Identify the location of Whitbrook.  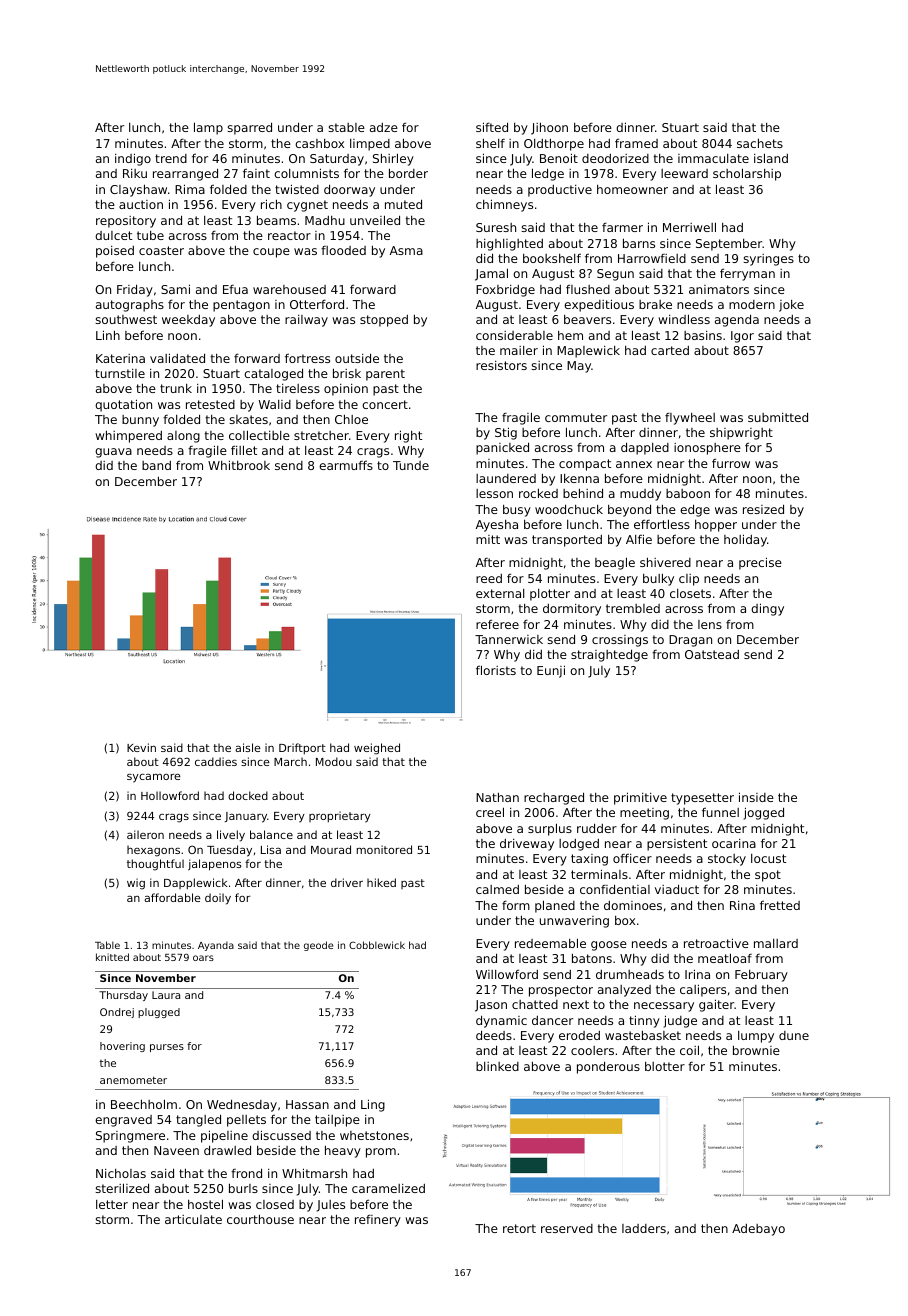
(239, 465).
